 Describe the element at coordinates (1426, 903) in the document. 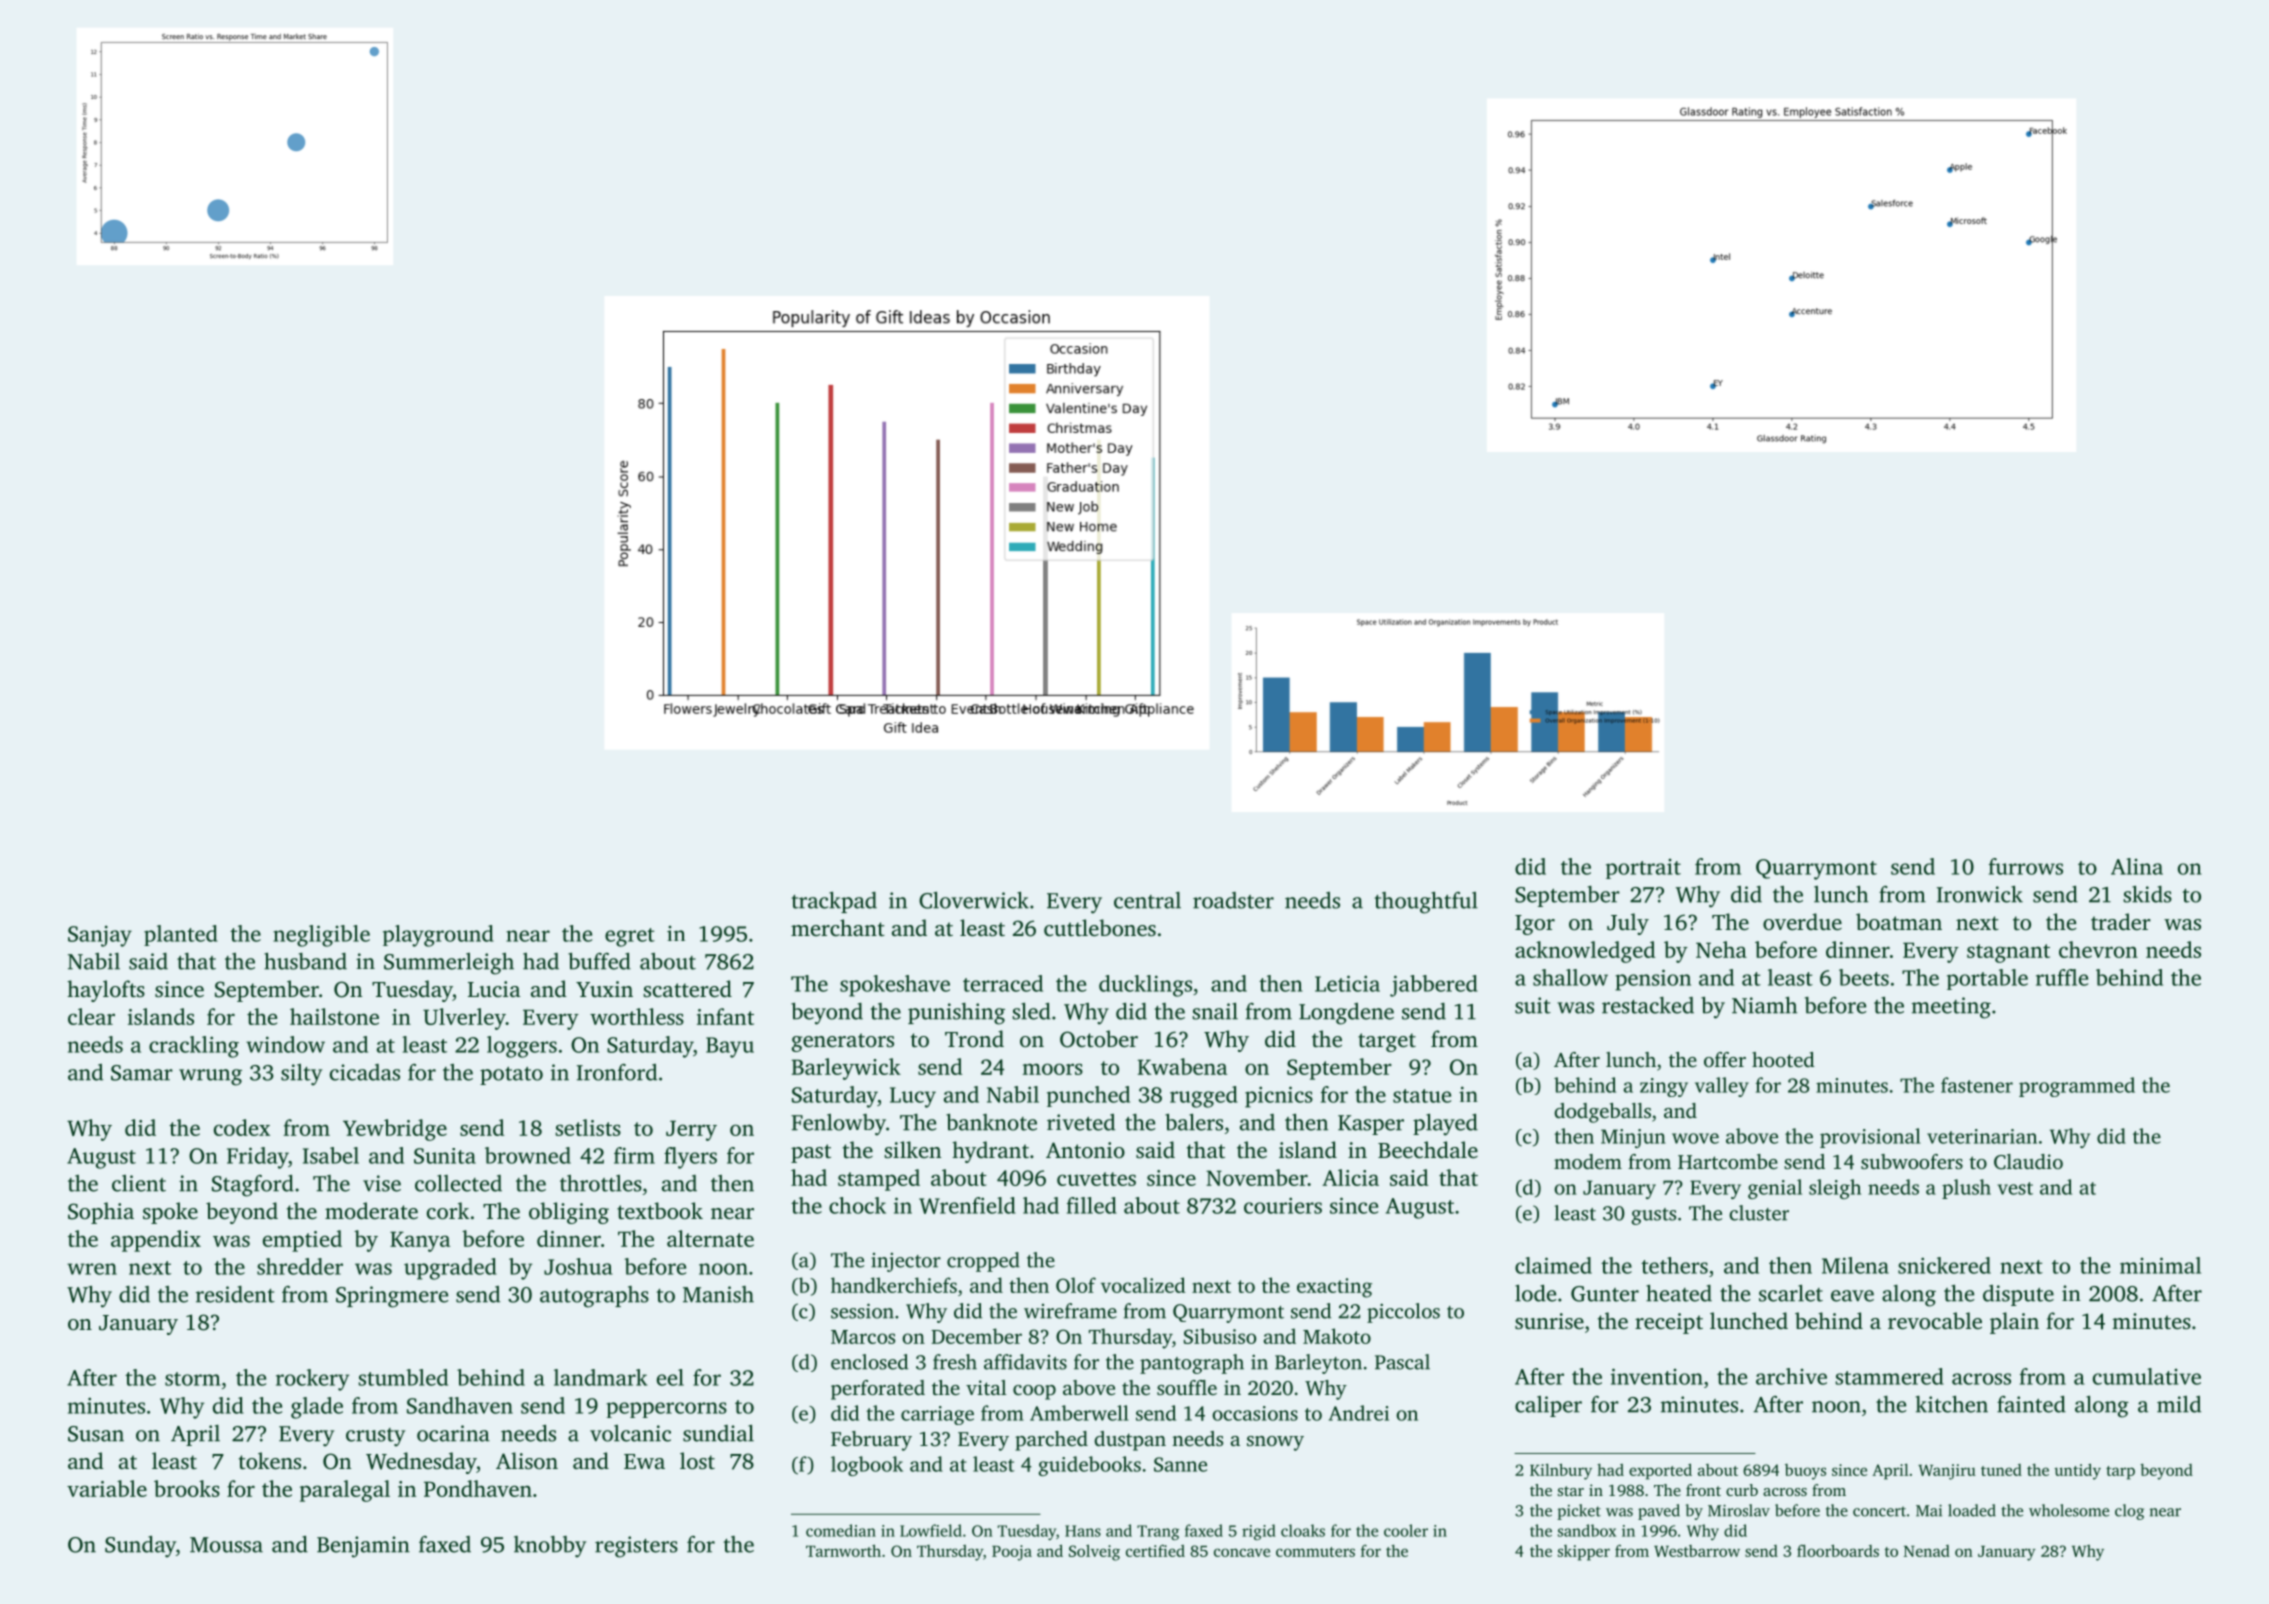

I see `thoughtful` at that location.
